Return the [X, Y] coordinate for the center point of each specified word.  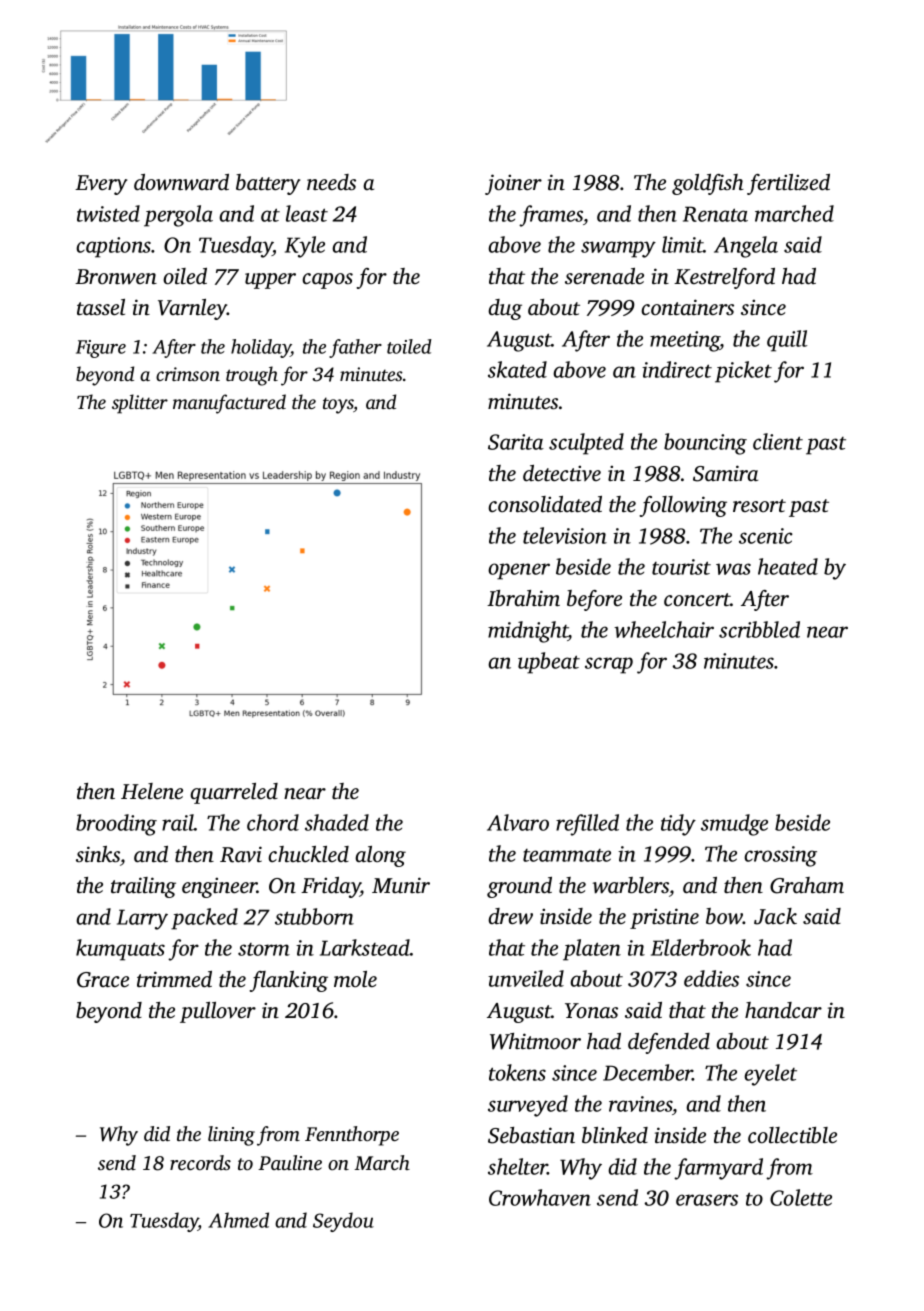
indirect [677, 369]
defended [669, 1043]
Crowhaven [540, 1197]
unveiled [526, 978]
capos [327, 281]
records [200, 1162]
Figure [101, 349]
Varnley [192, 309]
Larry [142, 919]
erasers [707, 1200]
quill [787, 341]
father [355, 348]
